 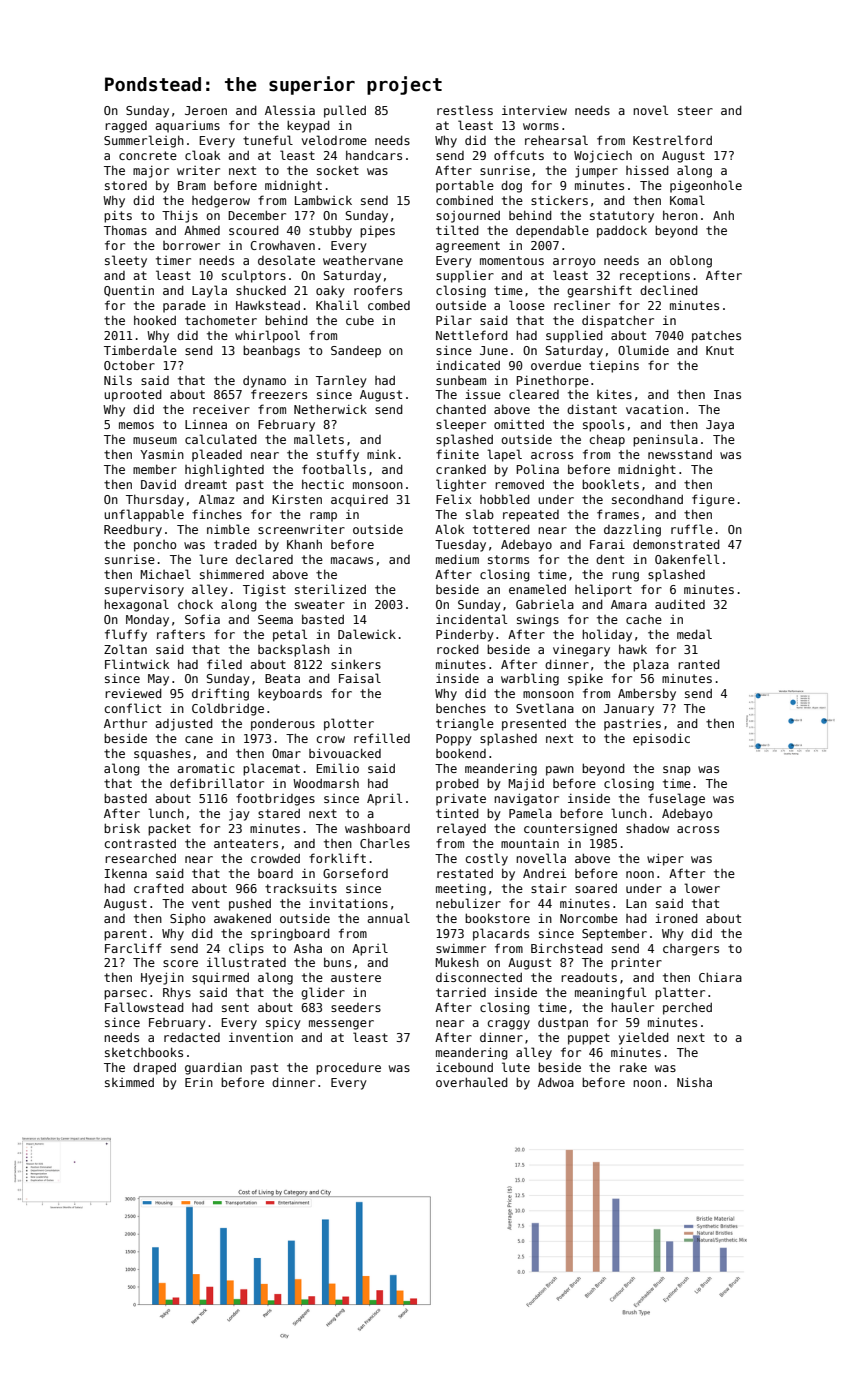 I want to click on snap, so click(x=677, y=771).
